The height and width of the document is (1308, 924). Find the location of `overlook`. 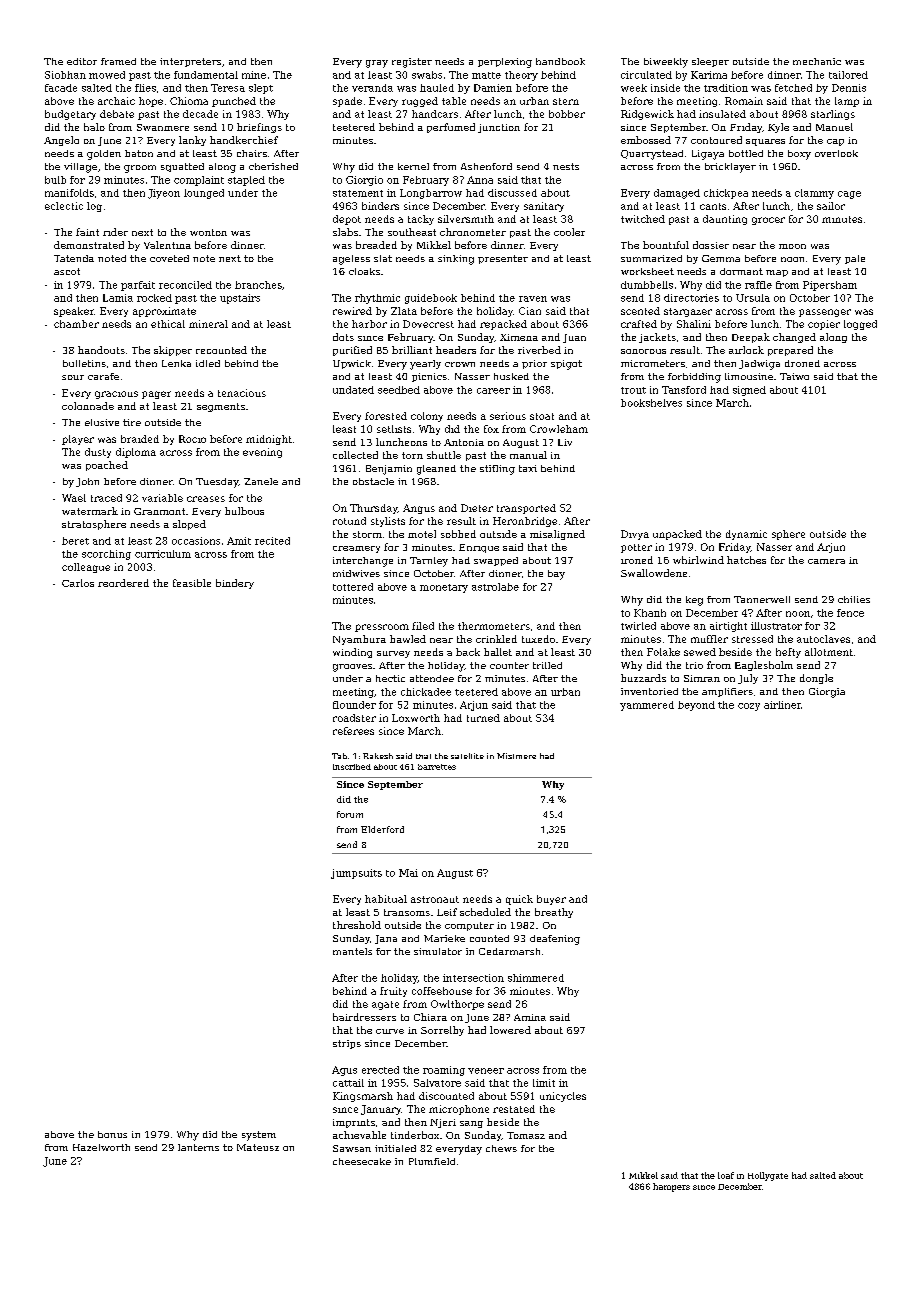

overlook is located at coordinates (836, 153).
